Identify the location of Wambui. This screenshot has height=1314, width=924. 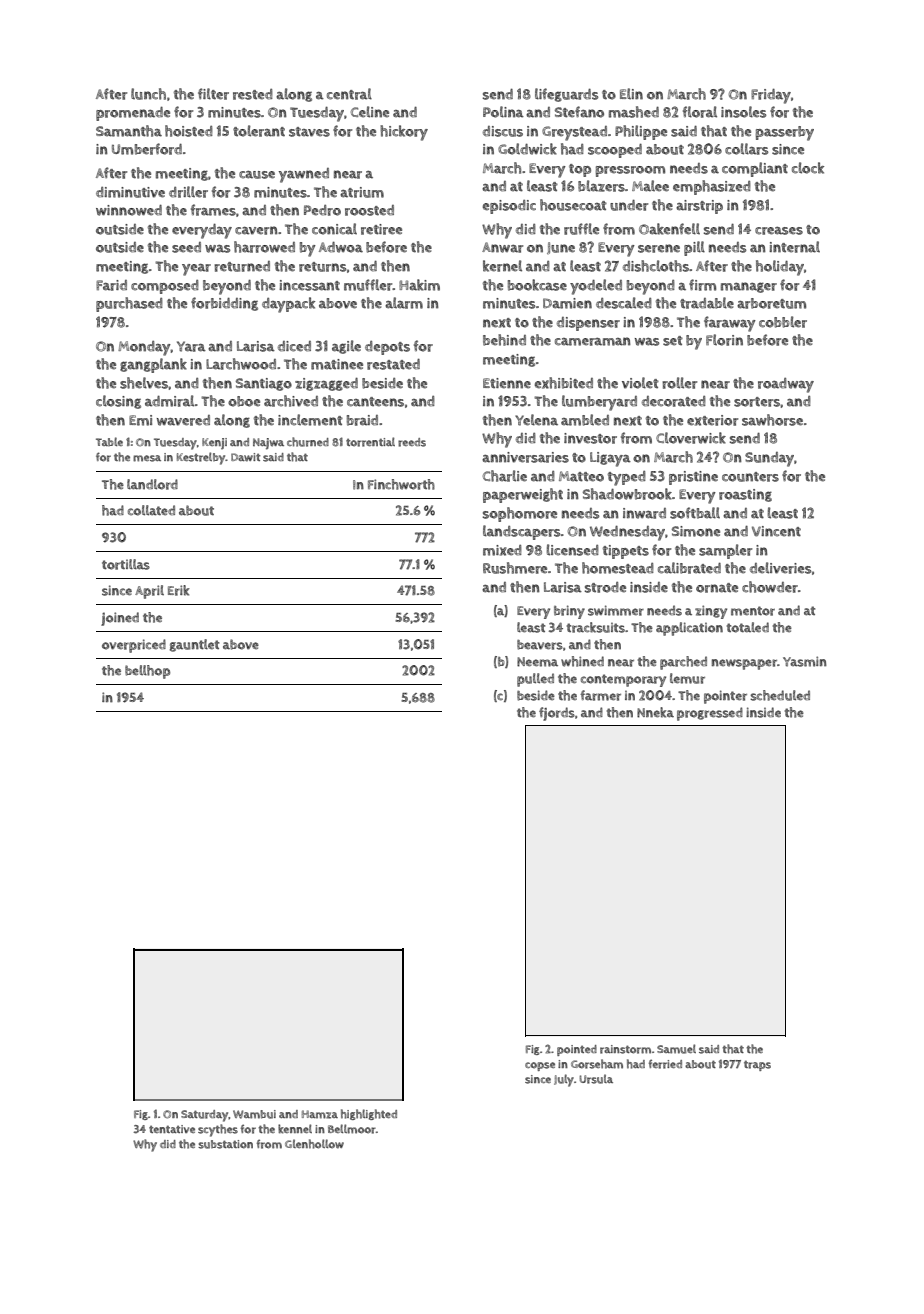
(254, 1114).
